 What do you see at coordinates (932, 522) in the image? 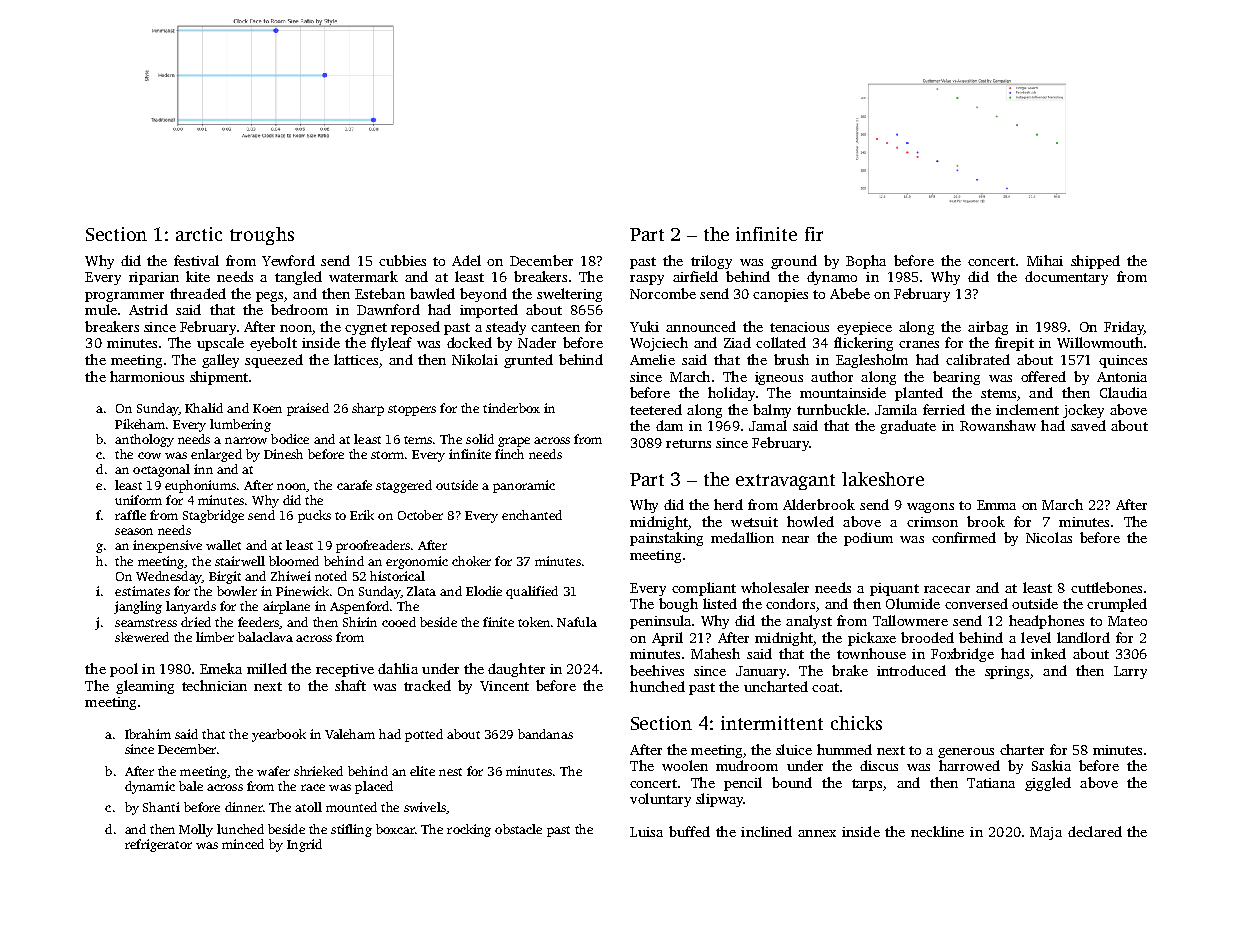
I see `crimson` at bounding box center [932, 522].
